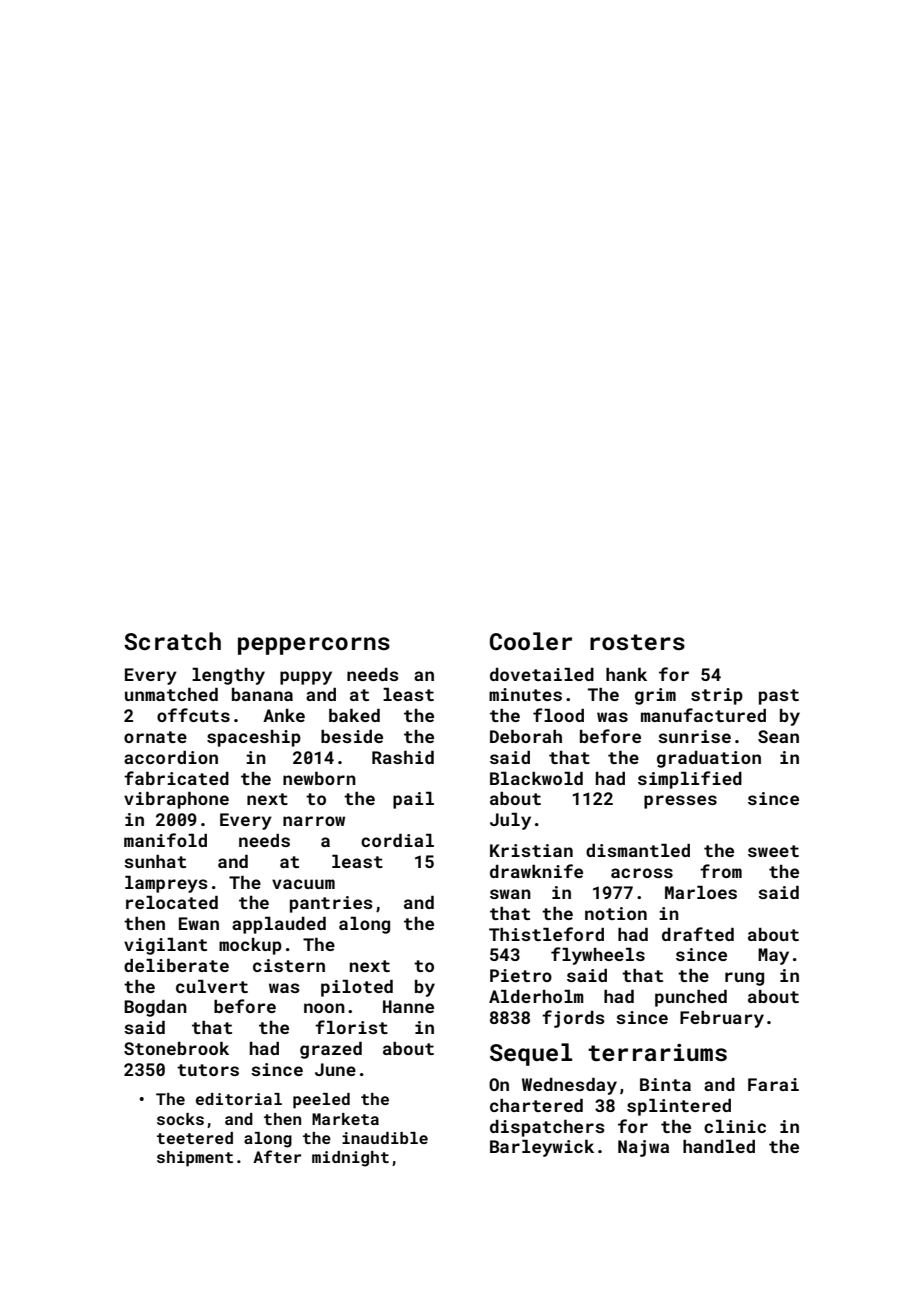 The width and height of the screenshot is (924, 1311). What do you see at coordinates (314, 821) in the screenshot?
I see `narrow` at bounding box center [314, 821].
